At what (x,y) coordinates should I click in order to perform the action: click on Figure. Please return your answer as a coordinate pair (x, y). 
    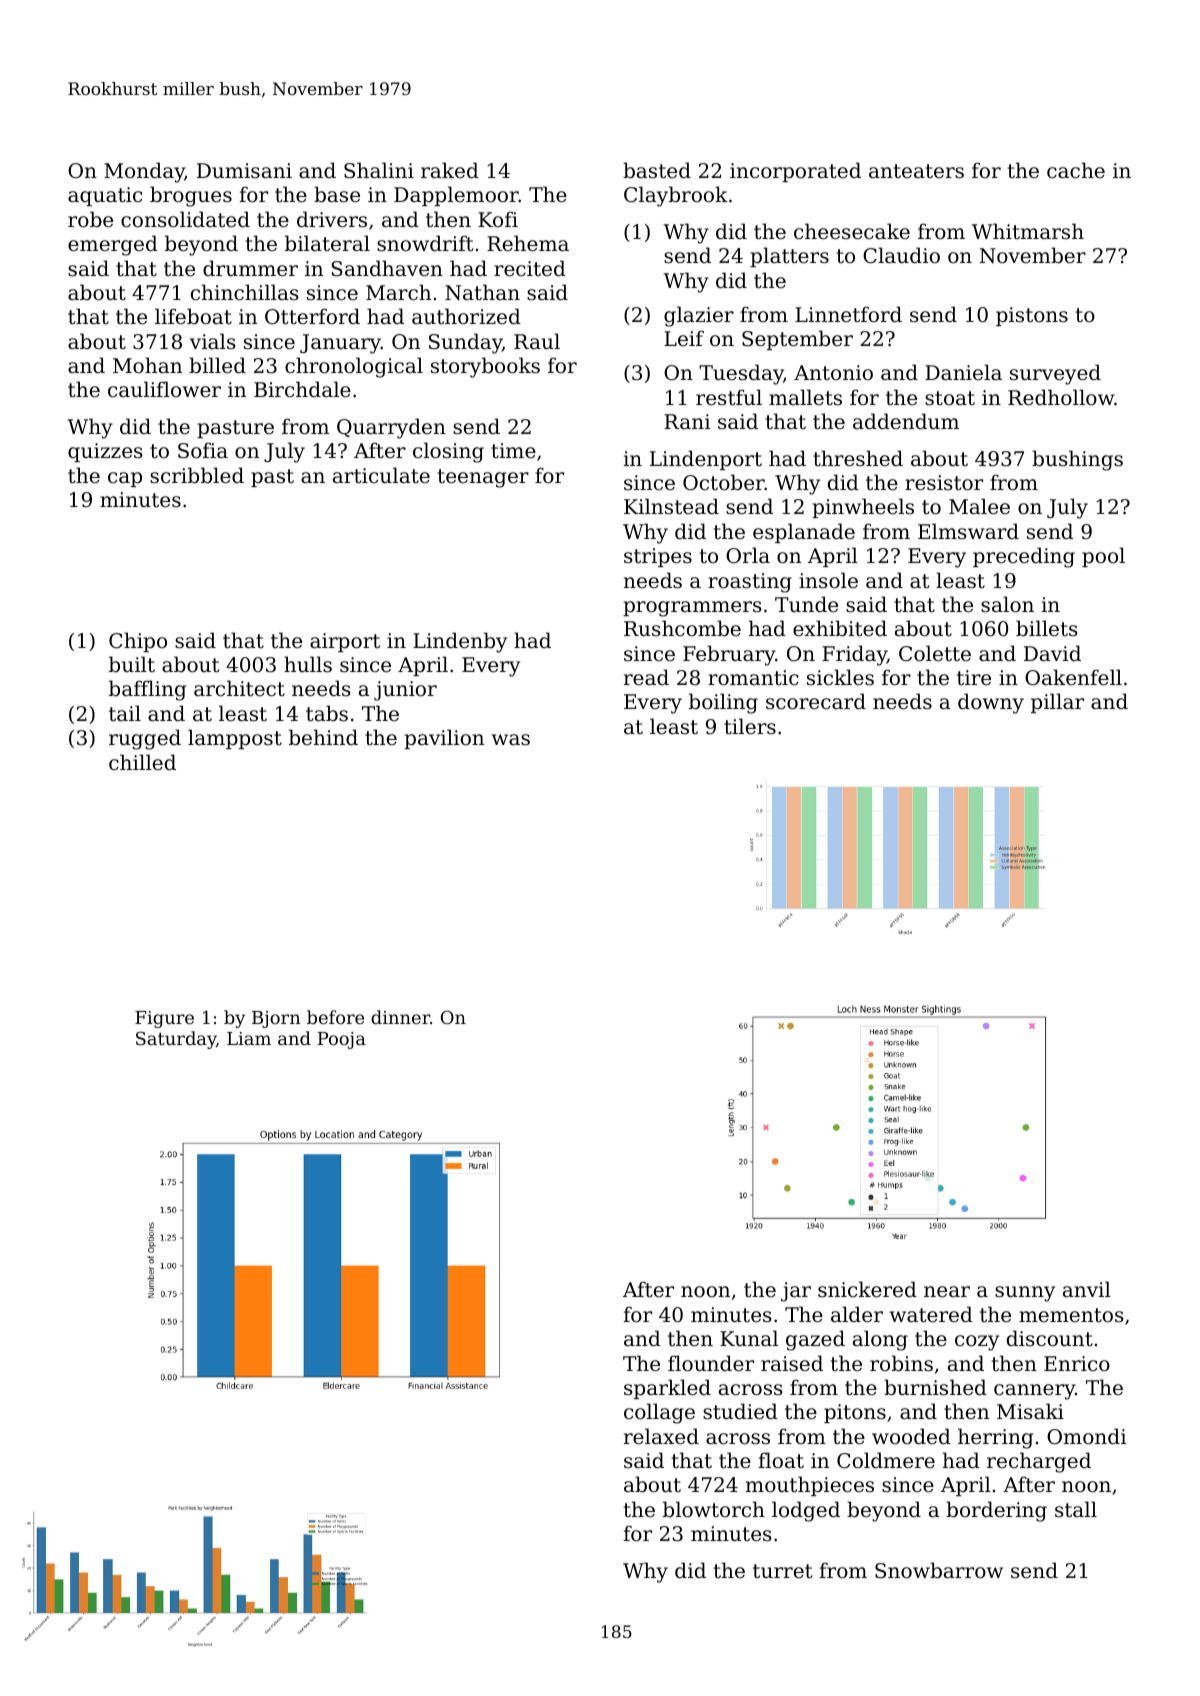
    Looking at the image, I should click on (164, 1019).
